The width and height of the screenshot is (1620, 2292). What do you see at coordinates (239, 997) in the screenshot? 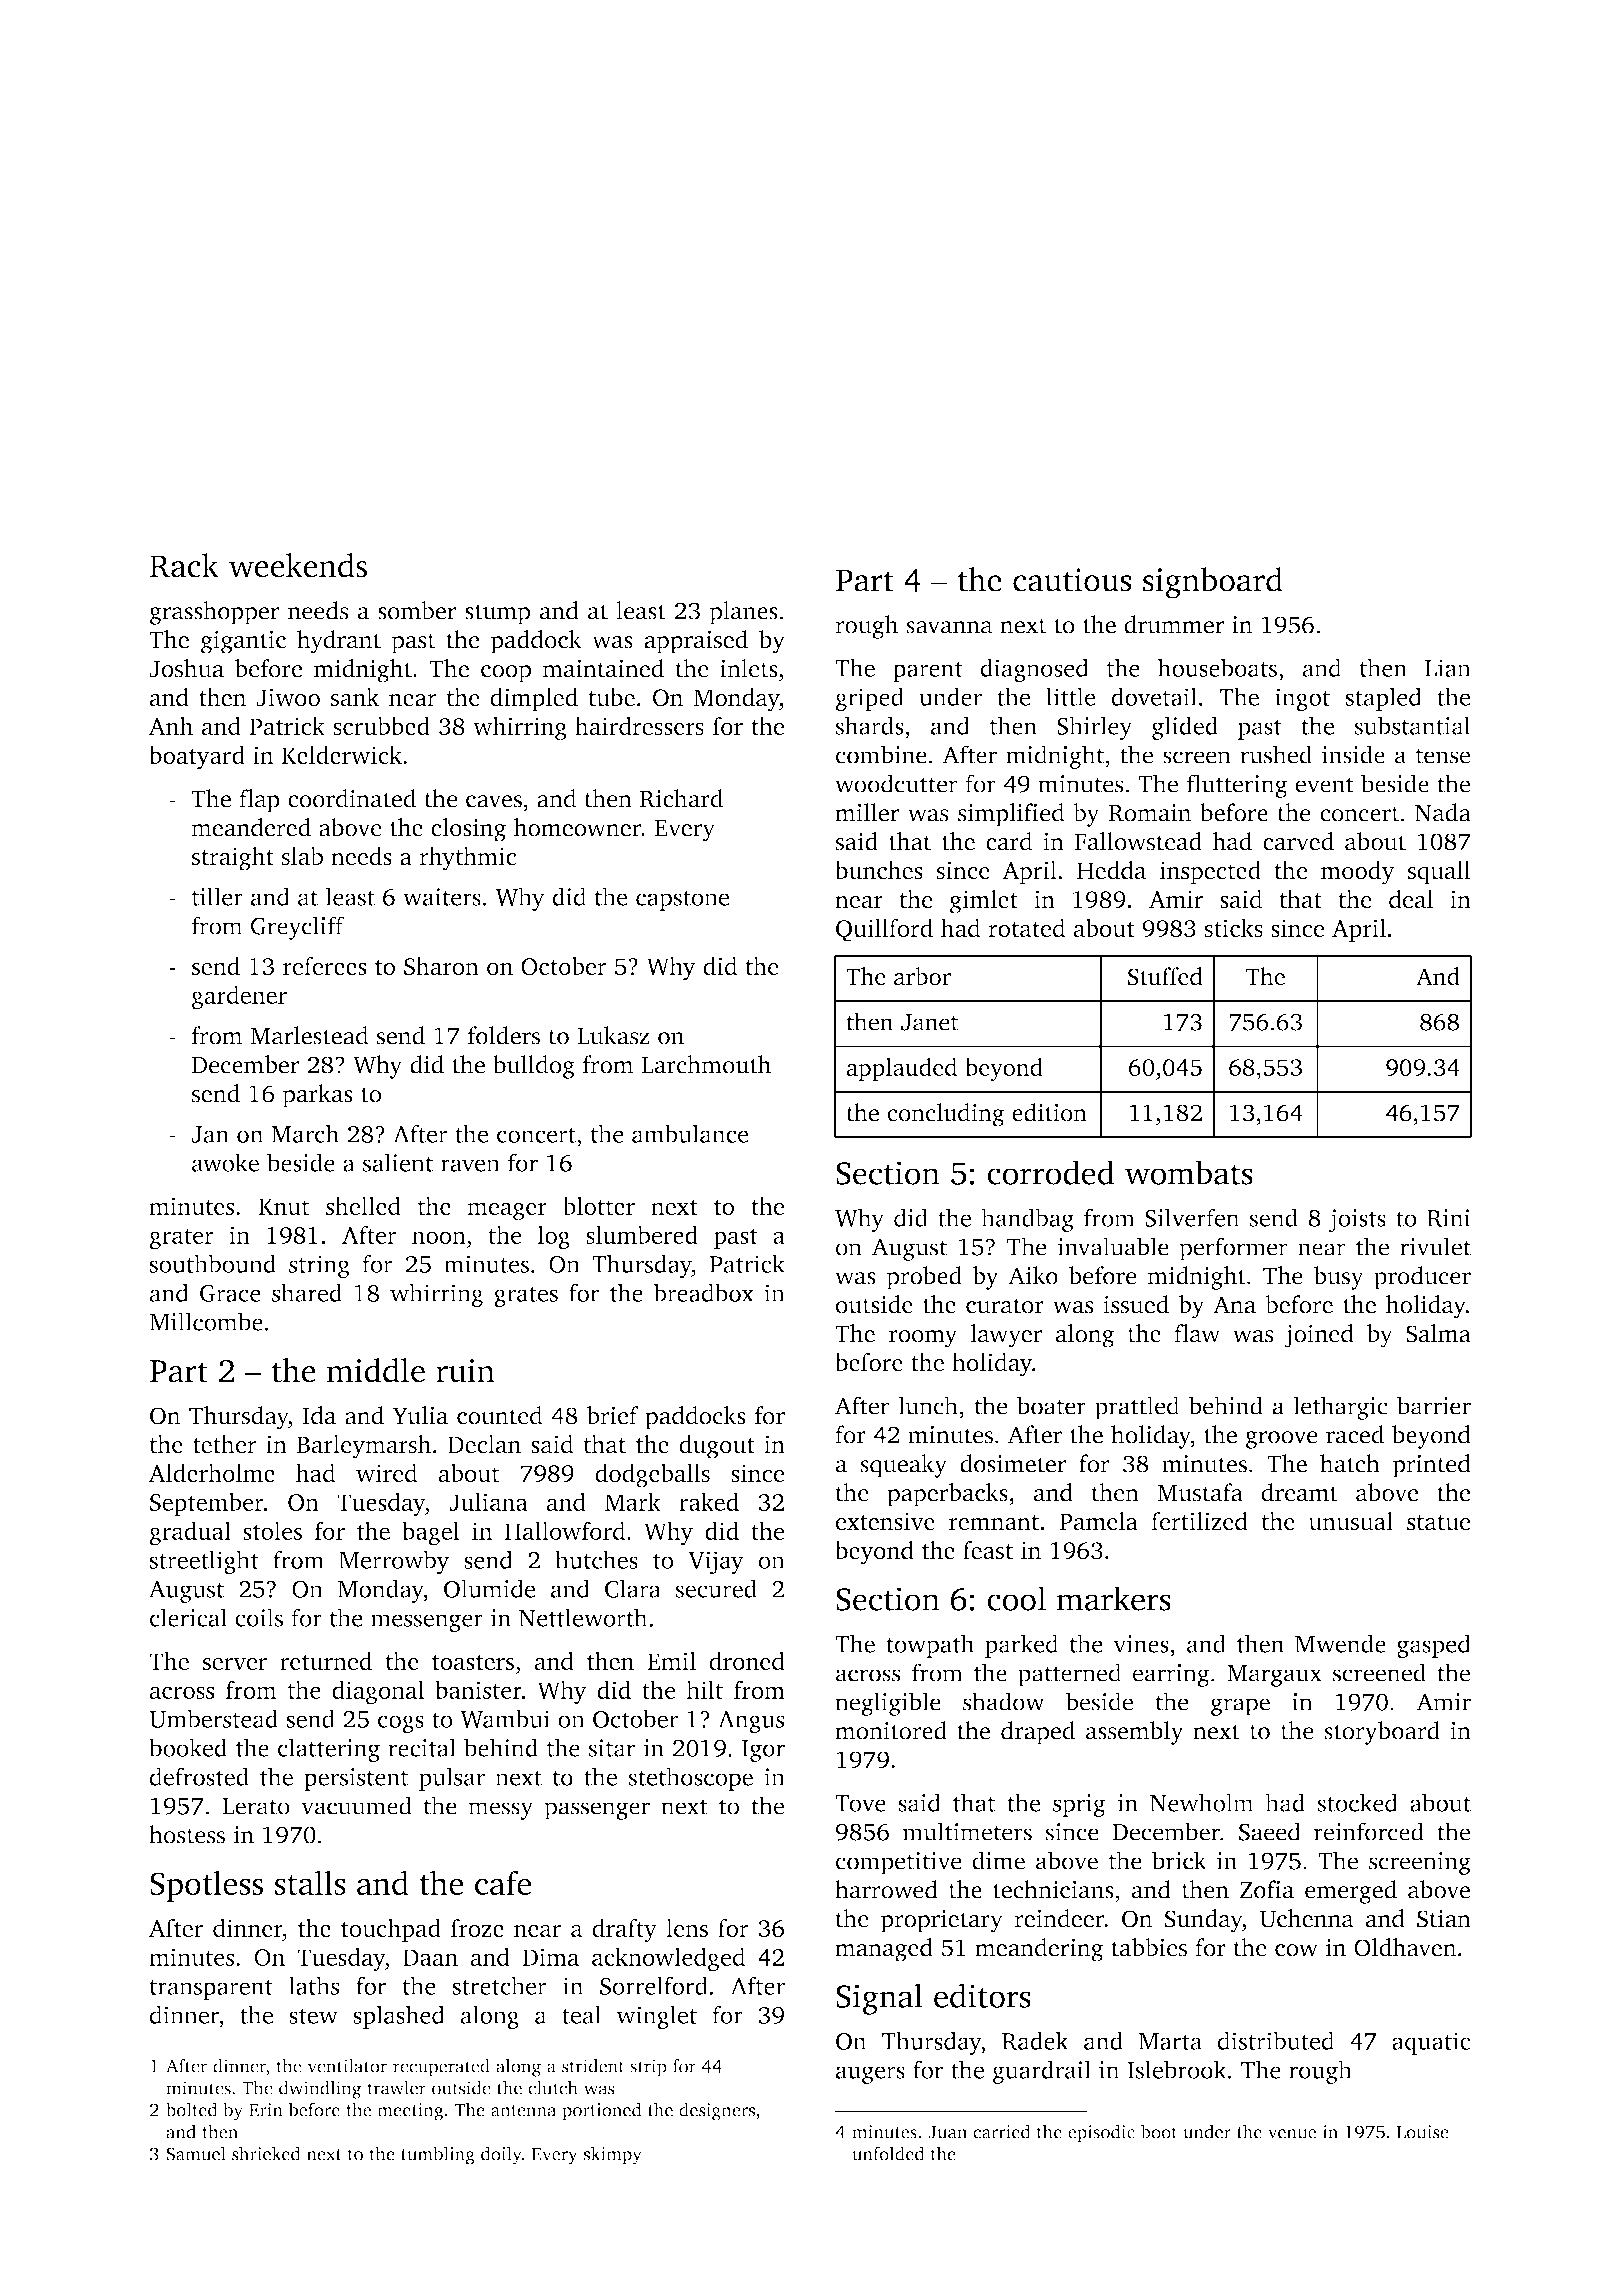
I see `gardener` at bounding box center [239, 997].
